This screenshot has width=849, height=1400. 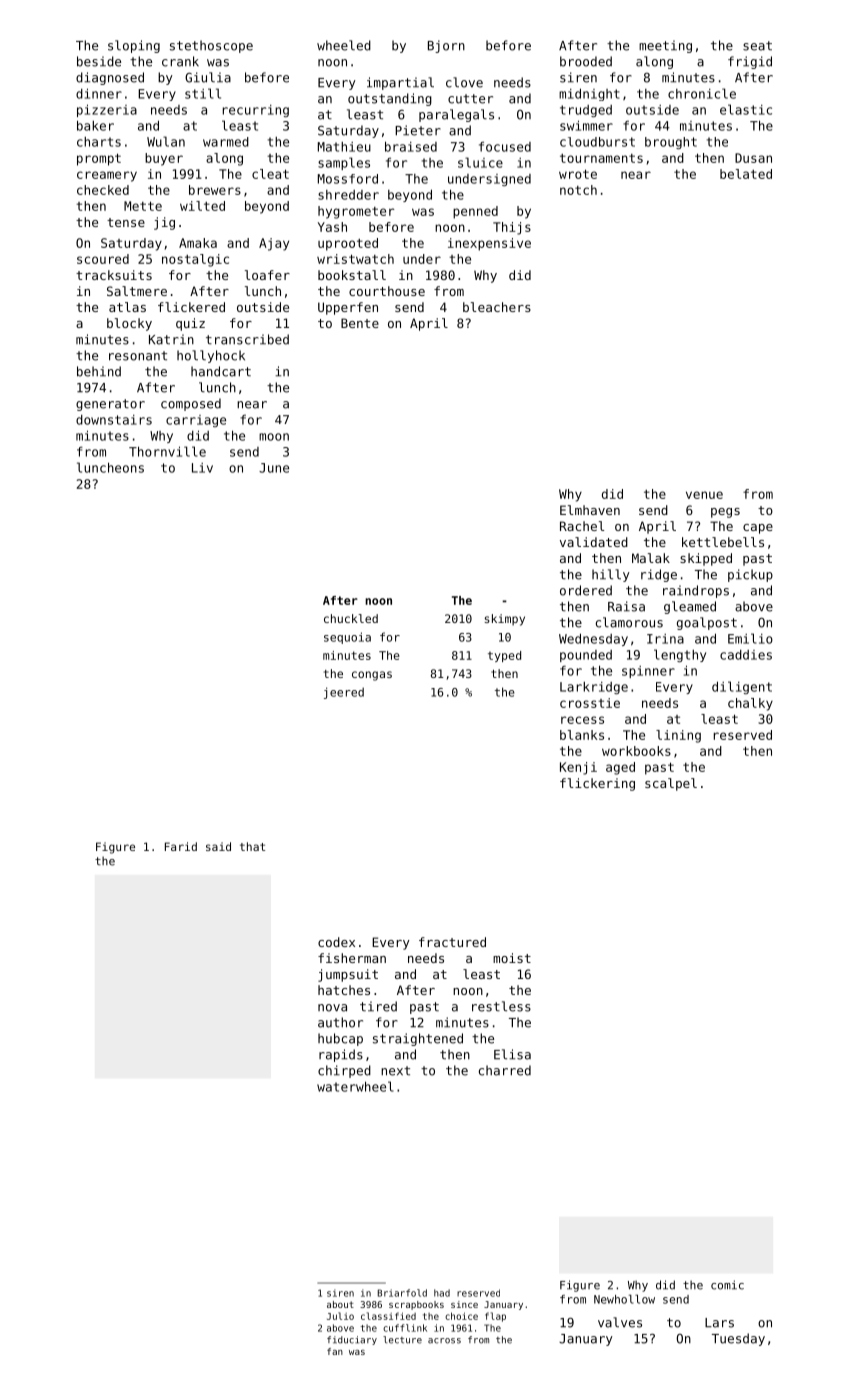 I want to click on Bente, so click(x=360, y=323).
